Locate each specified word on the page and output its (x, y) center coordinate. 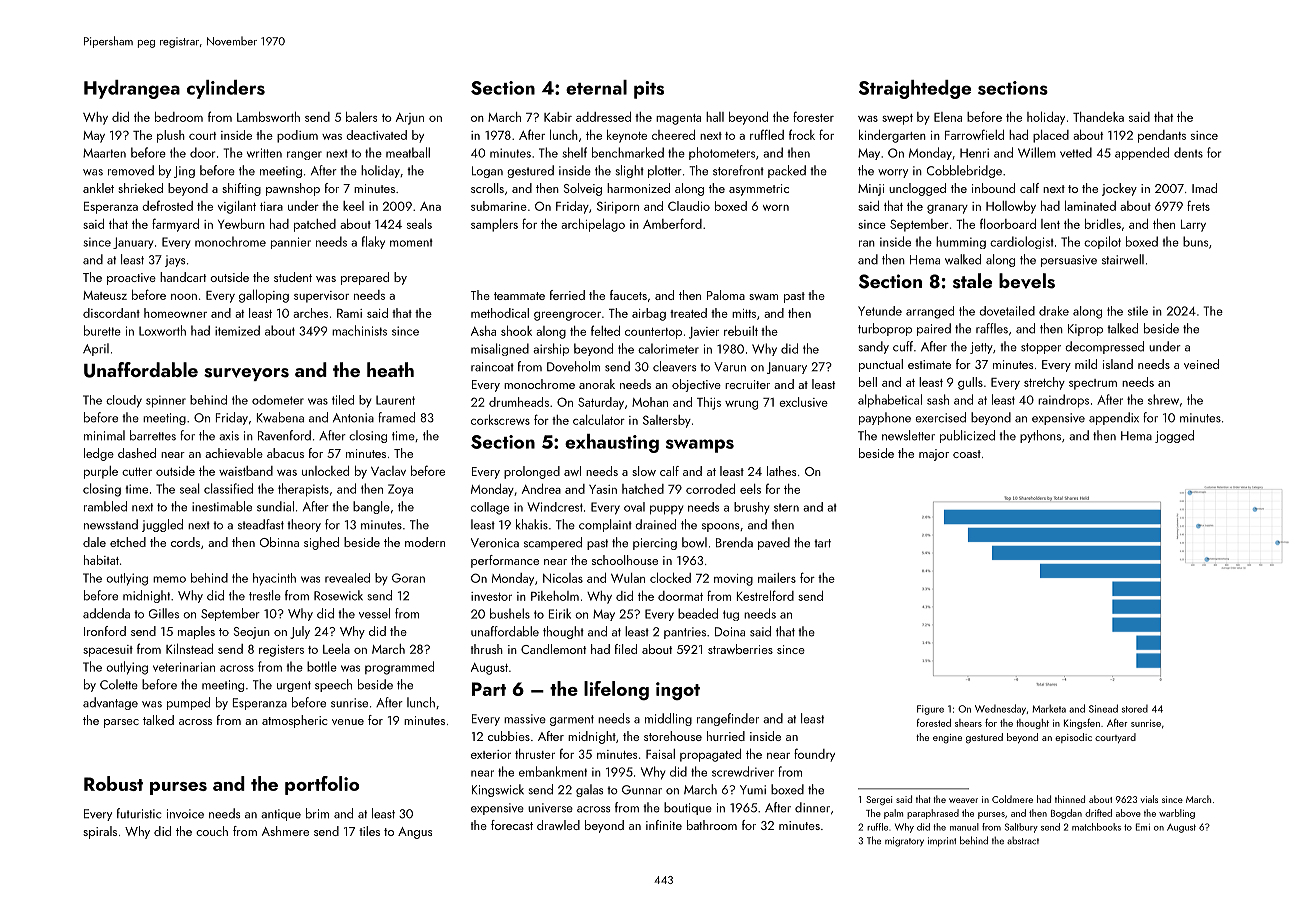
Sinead (1103, 708)
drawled (558, 825)
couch (212, 831)
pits (649, 90)
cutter (137, 472)
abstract (1023, 841)
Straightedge (915, 89)
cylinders (226, 89)
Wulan (628, 578)
